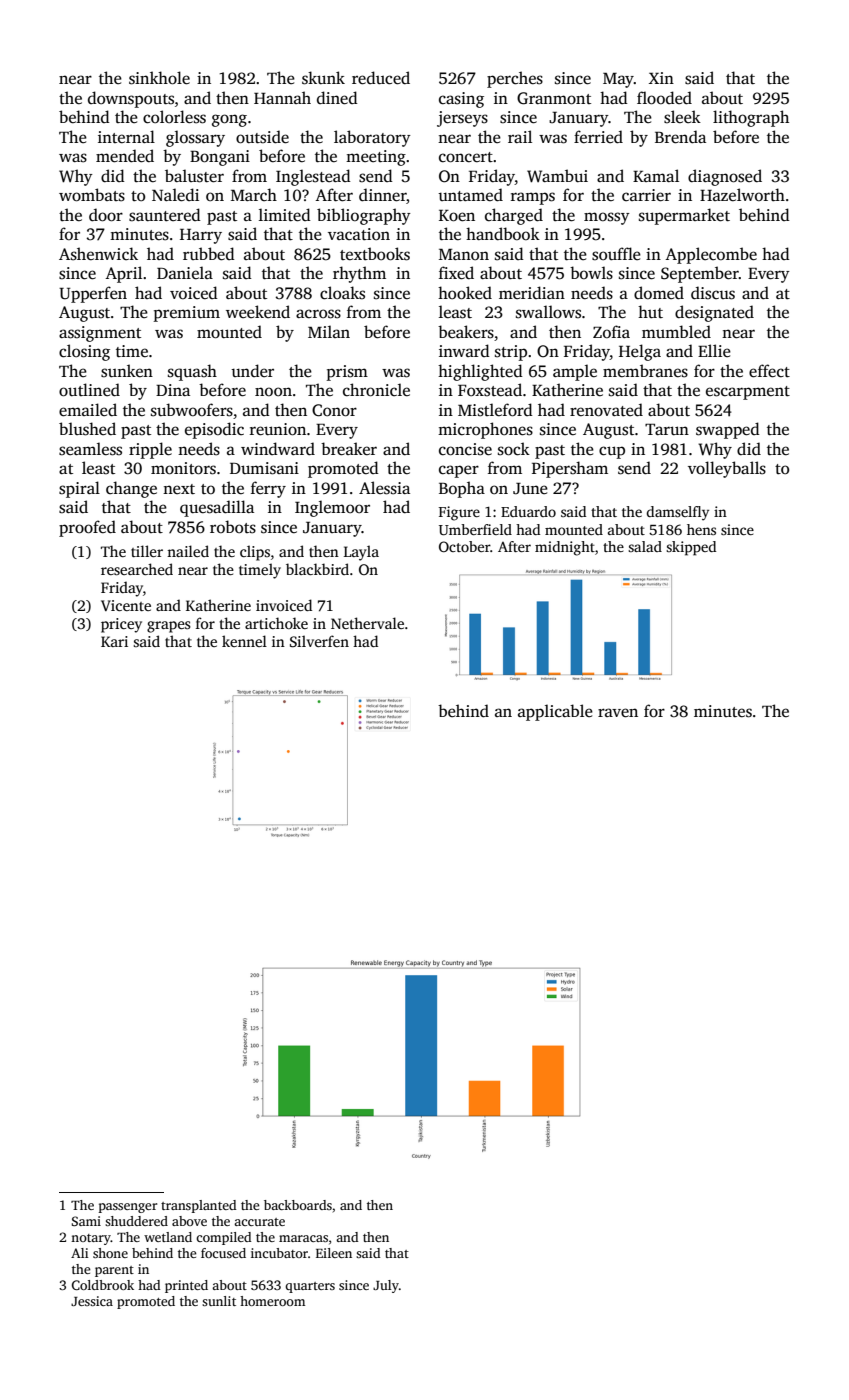 This image has height=1400, width=849. I want to click on mended, so click(125, 156).
